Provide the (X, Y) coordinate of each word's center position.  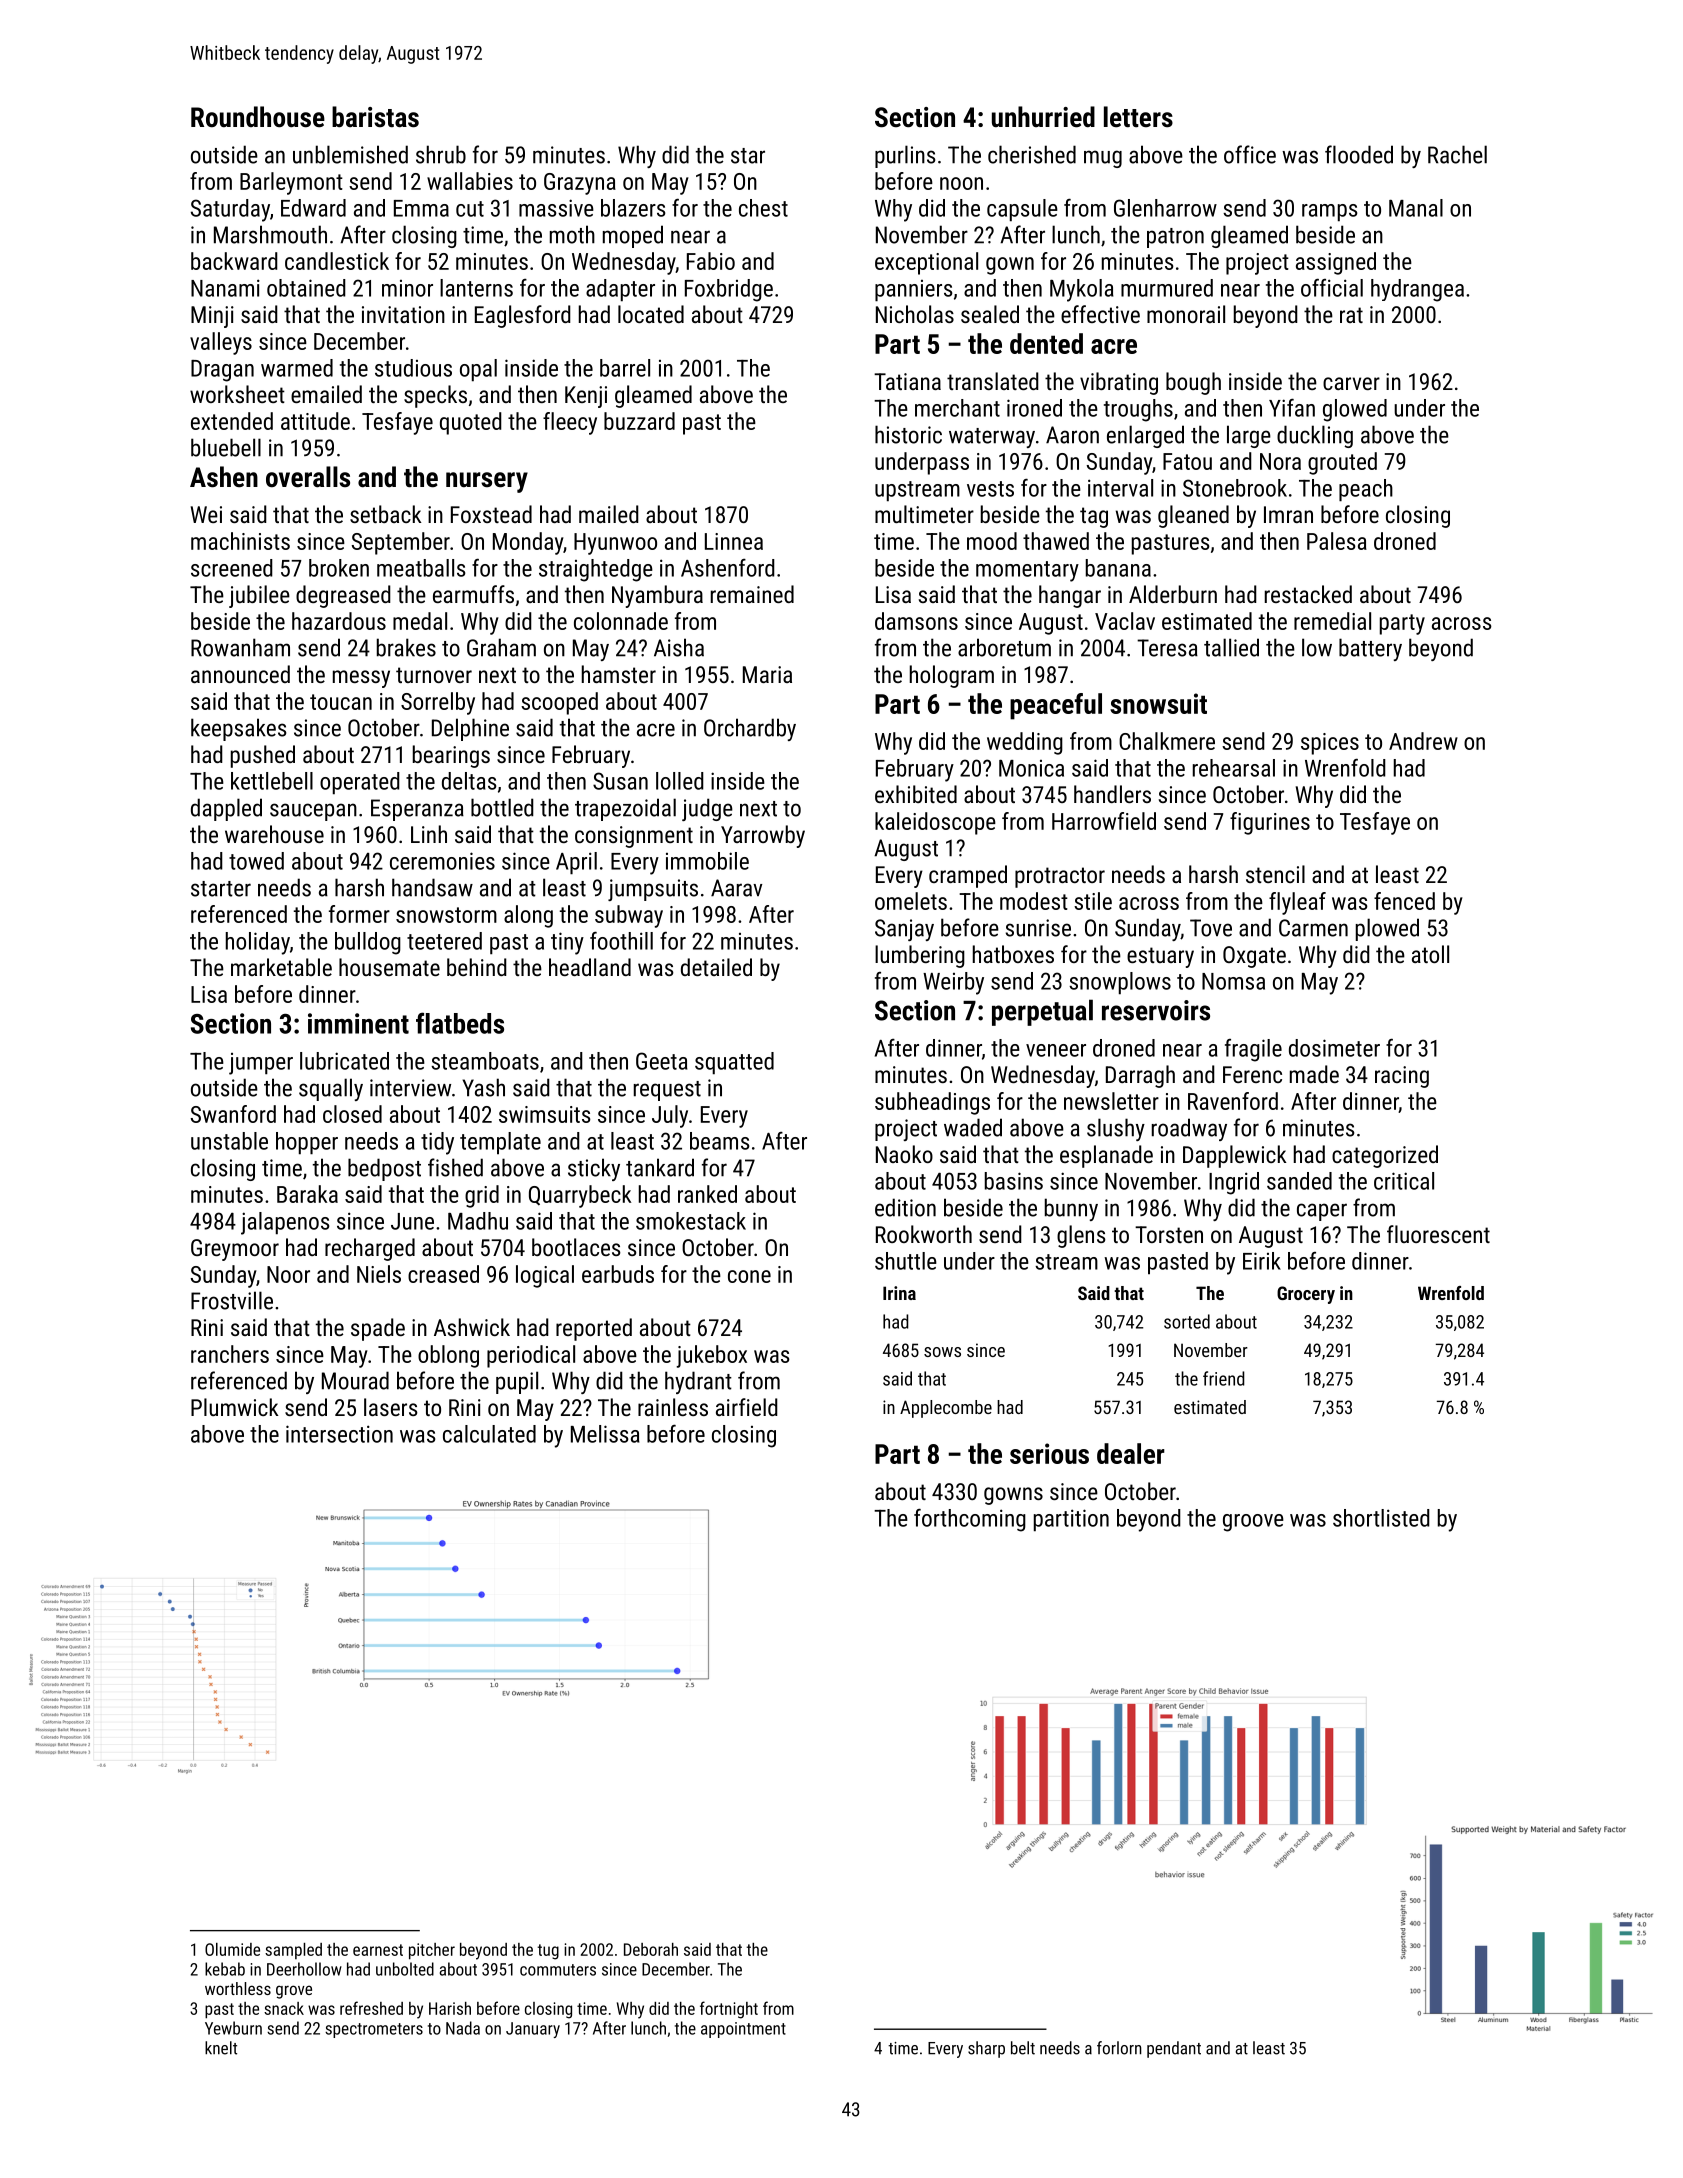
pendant (1174, 2049)
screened (232, 568)
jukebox (711, 1356)
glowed (1355, 410)
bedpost (384, 1169)
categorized (1385, 1156)
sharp (986, 2049)
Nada (463, 2028)
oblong (448, 1356)
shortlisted (1381, 1518)
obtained (306, 288)
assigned (1336, 263)
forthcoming (970, 1520)
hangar (1070, 596)
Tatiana (907, 381)
